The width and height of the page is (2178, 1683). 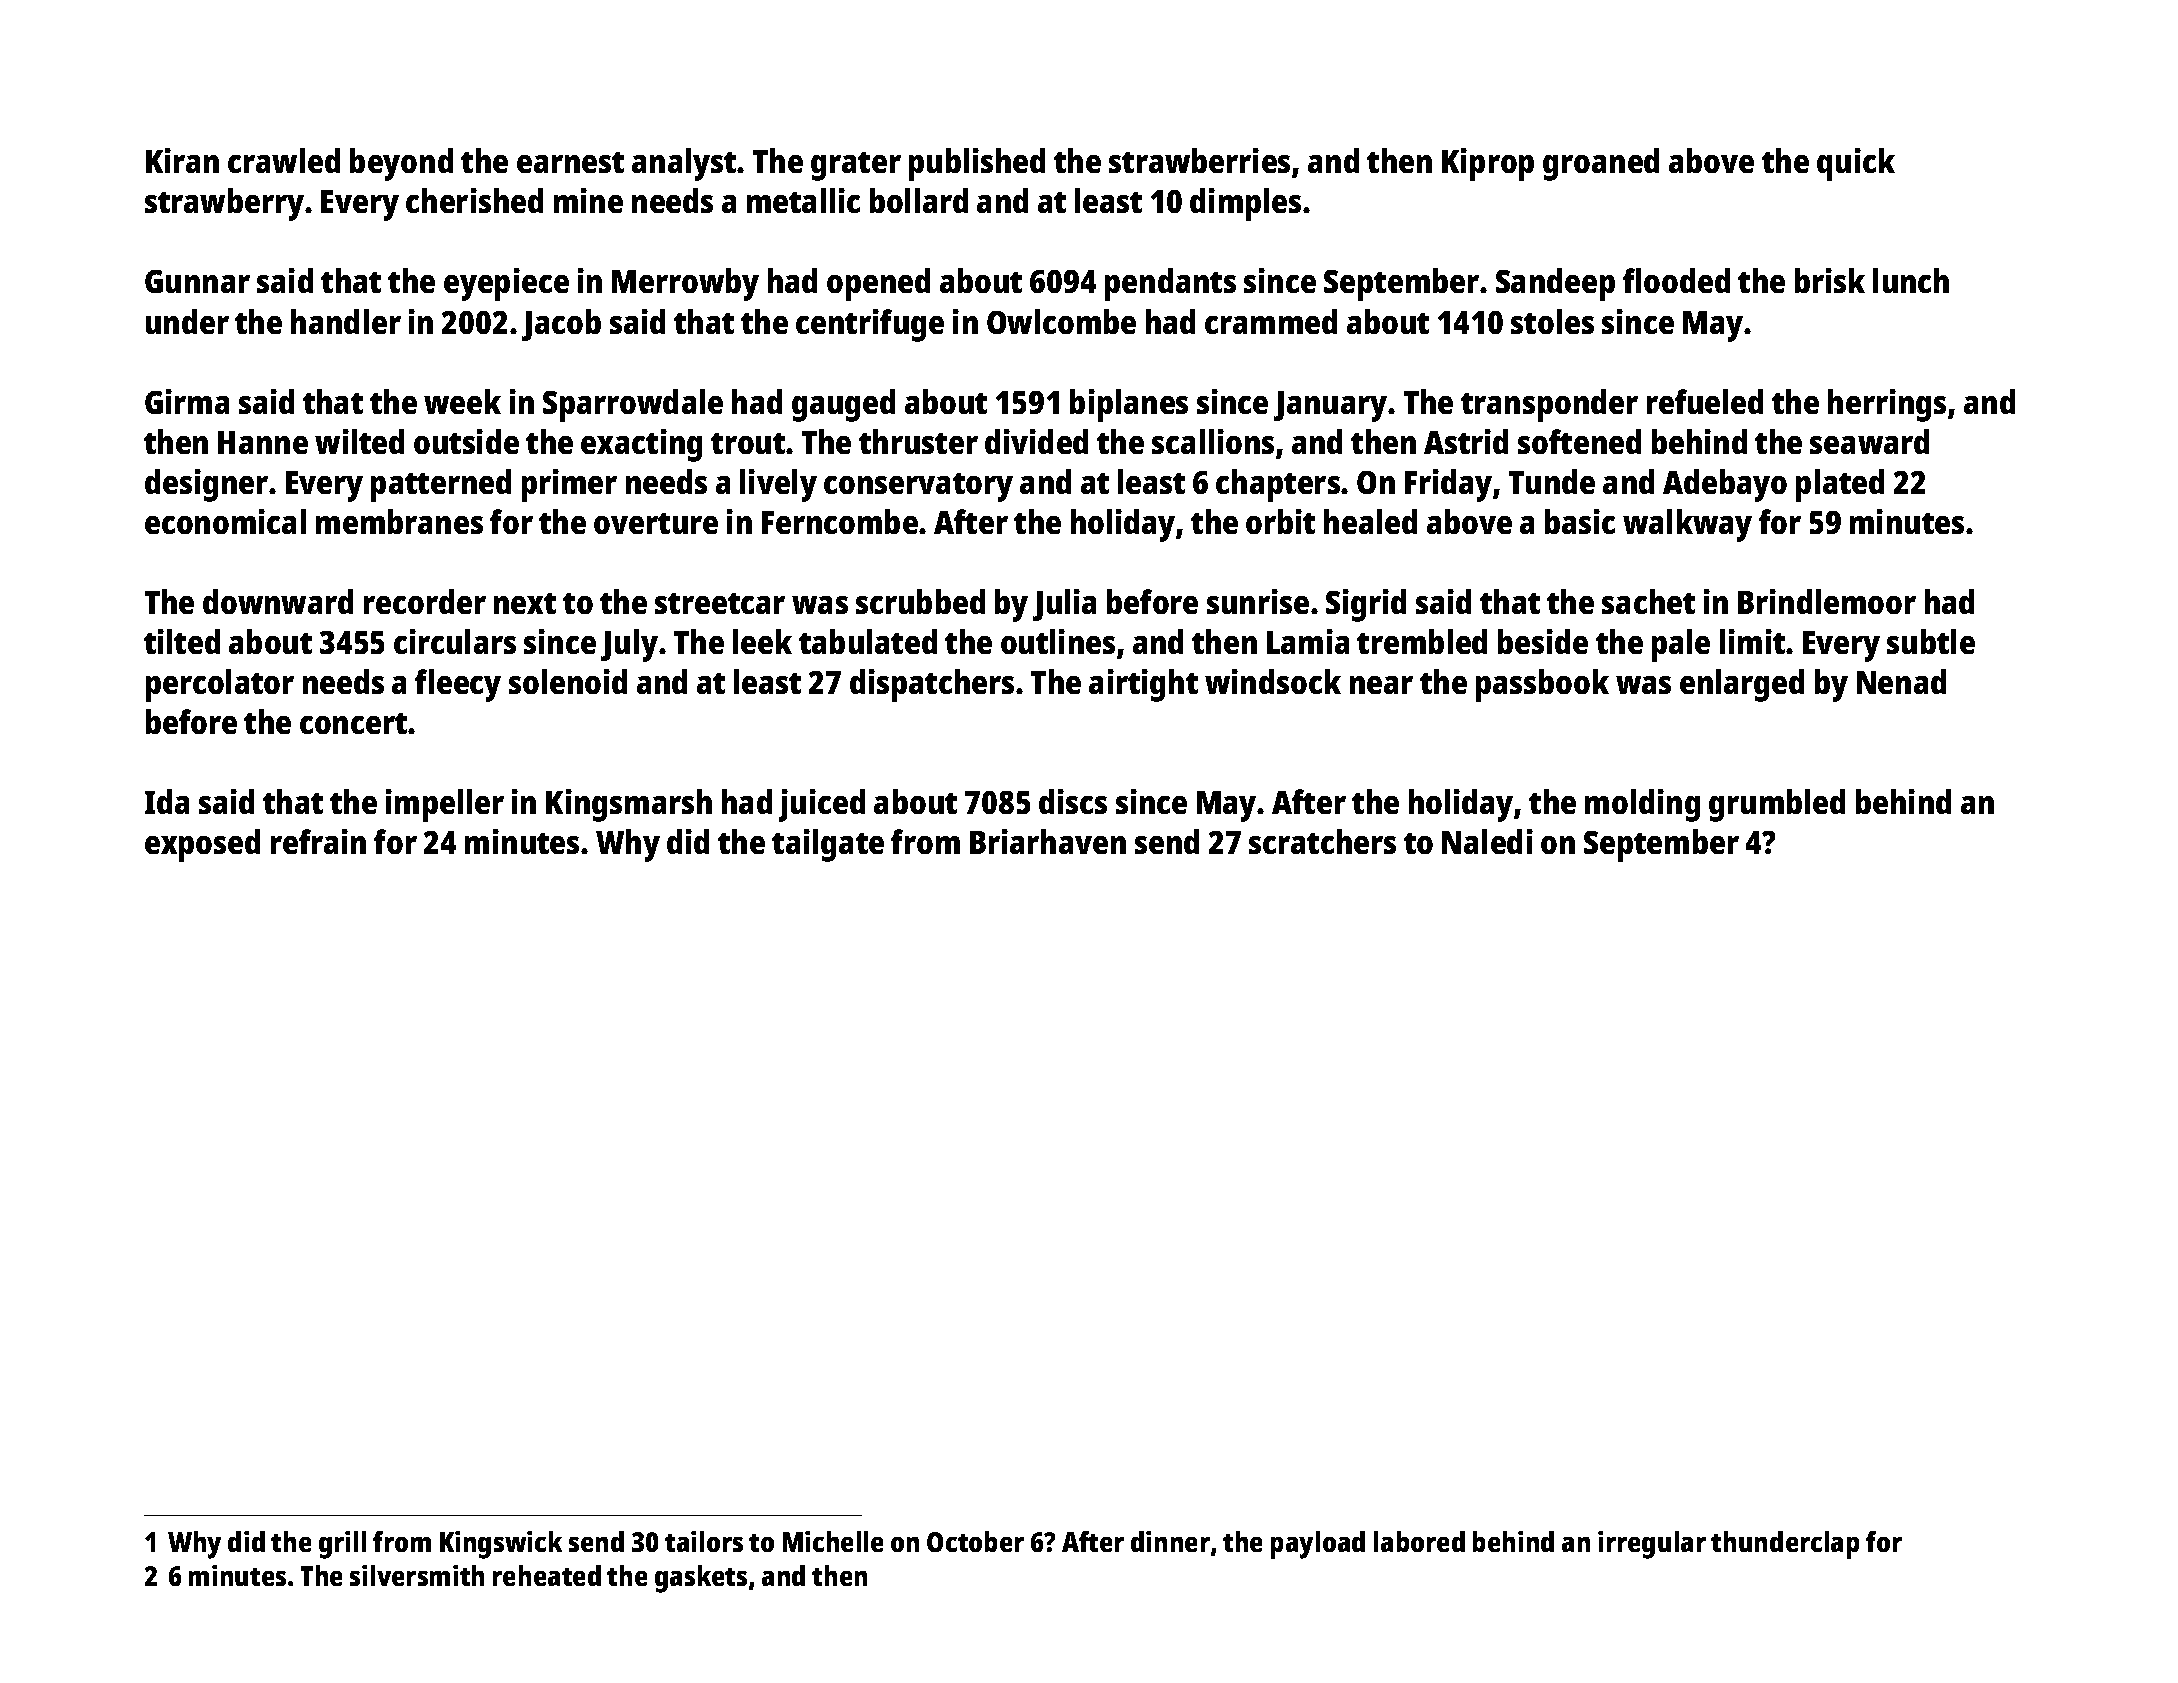 What do you see at coordinates (1366, 605) in the page?
I see `Sigrid` at bounding box center [1366, 605].
